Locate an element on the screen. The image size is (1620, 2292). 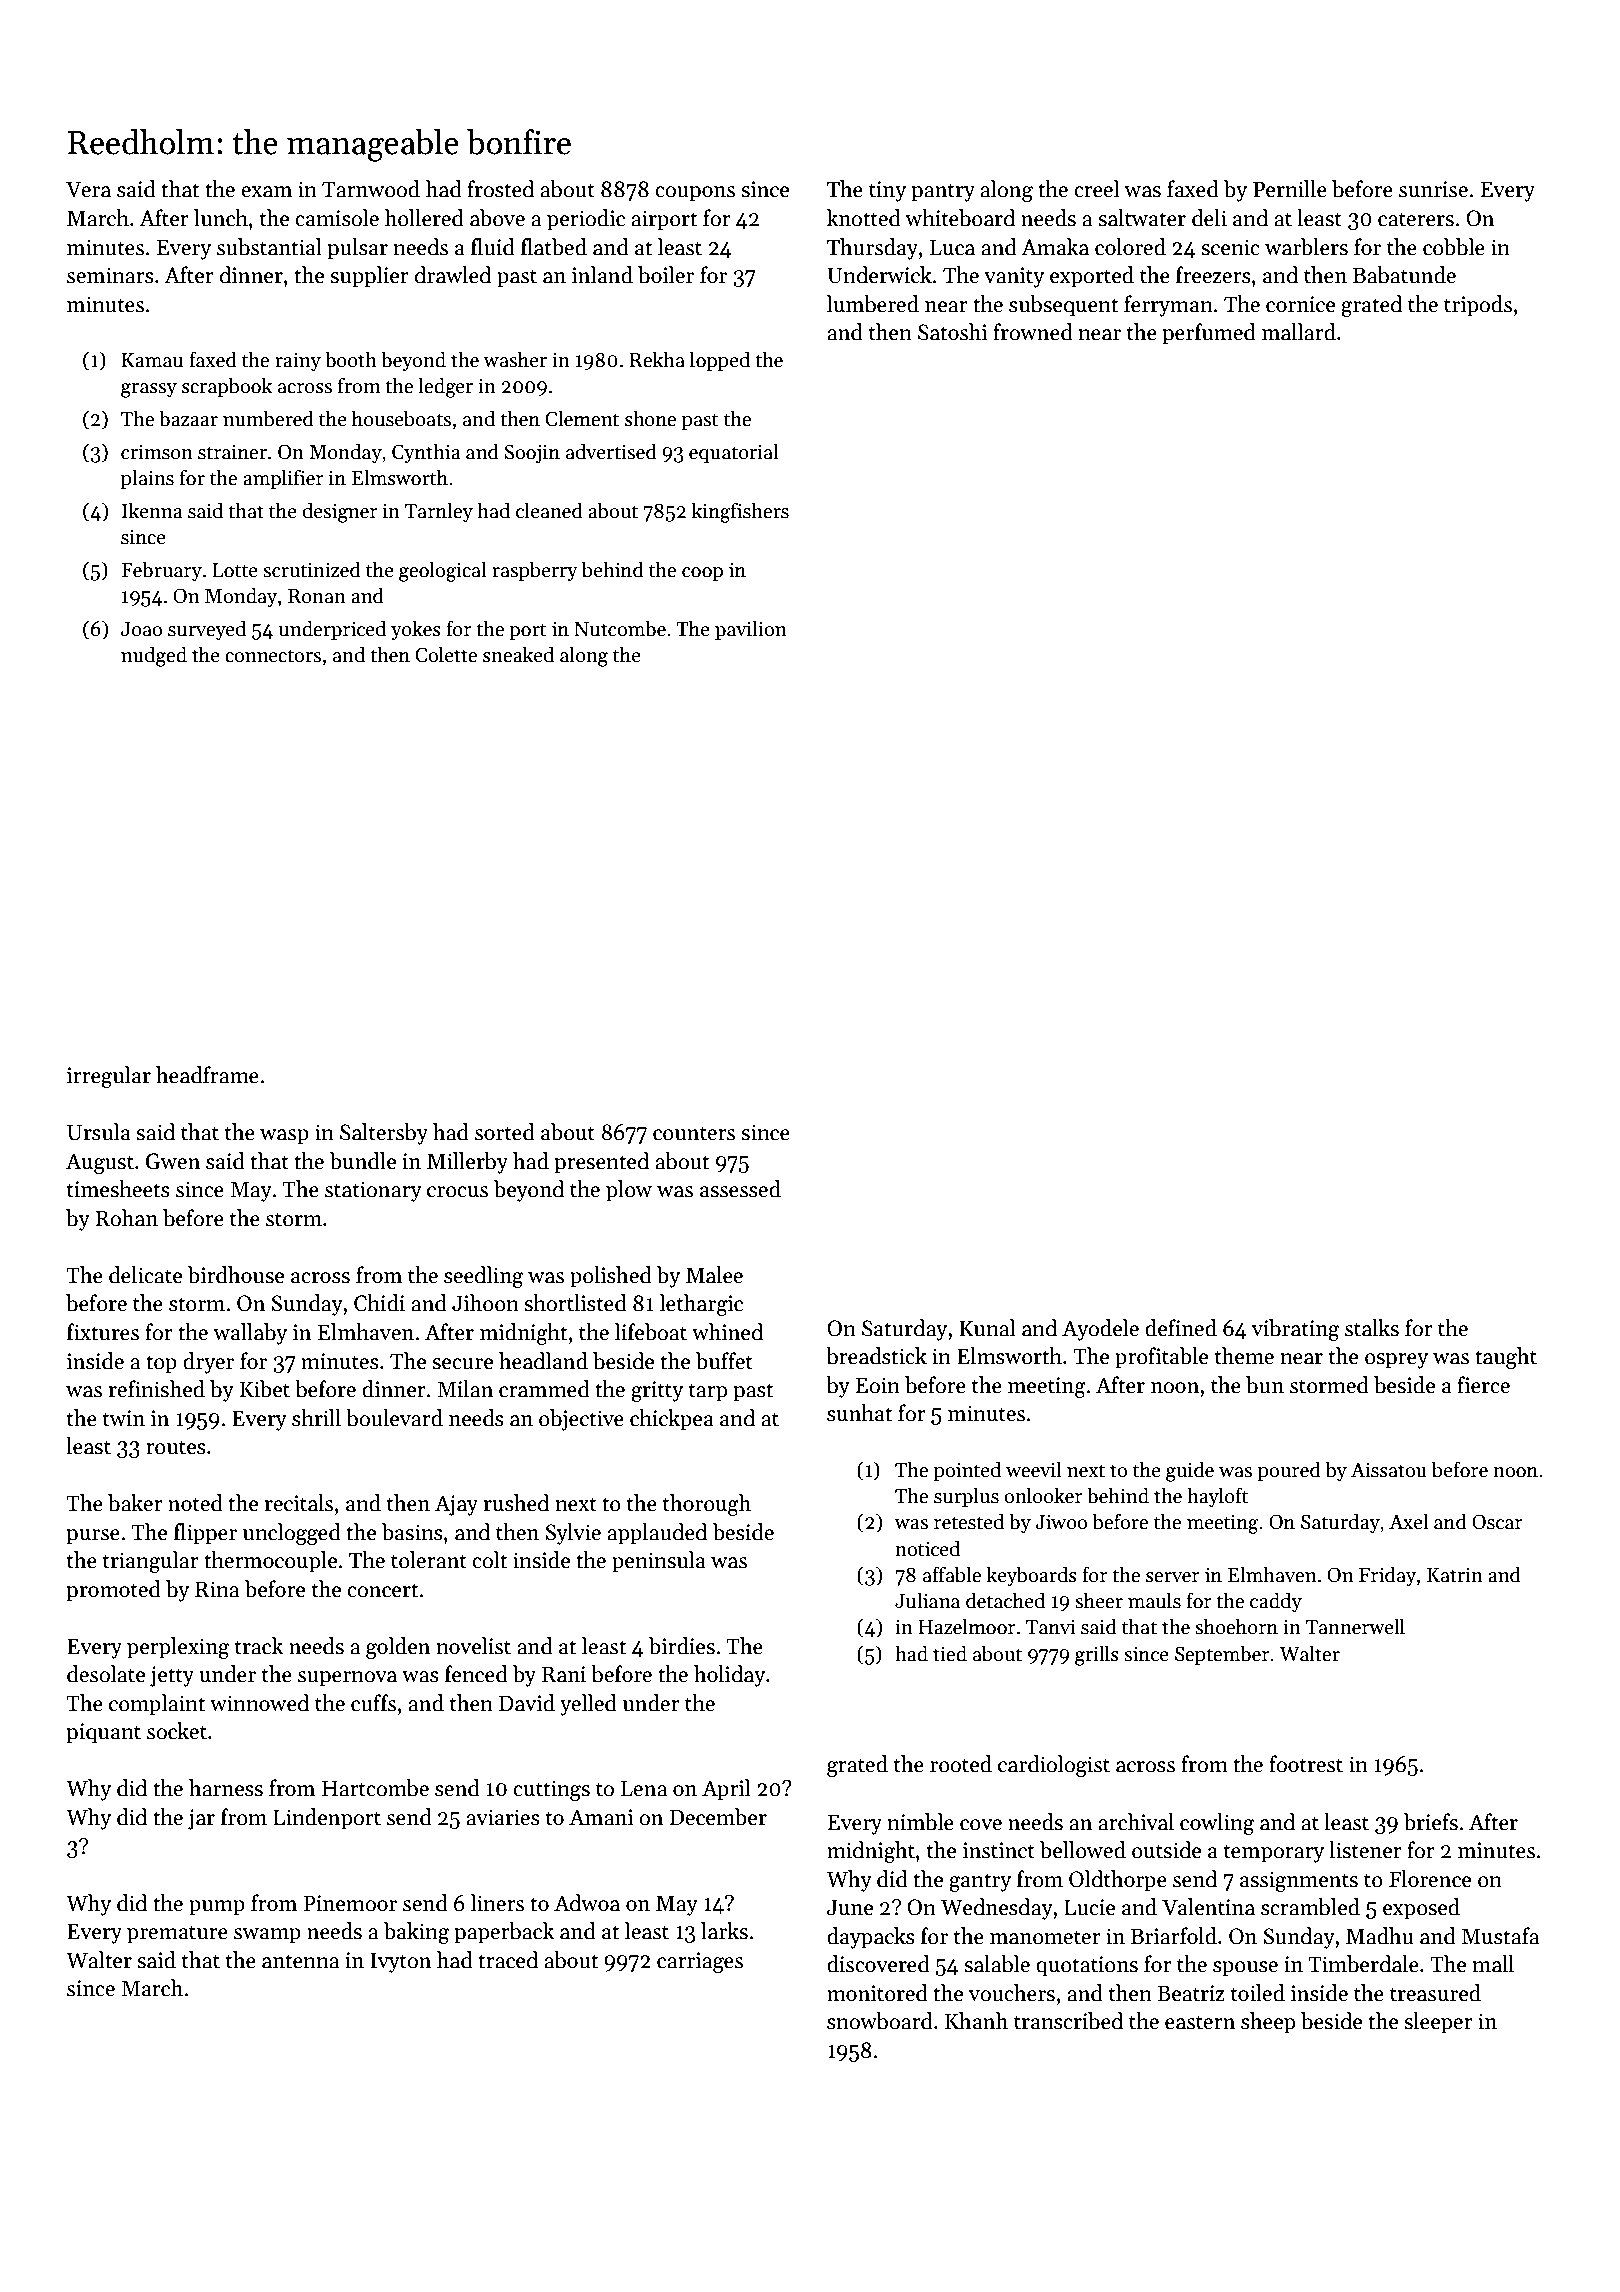
inland is located at coordinates (602, 275).
